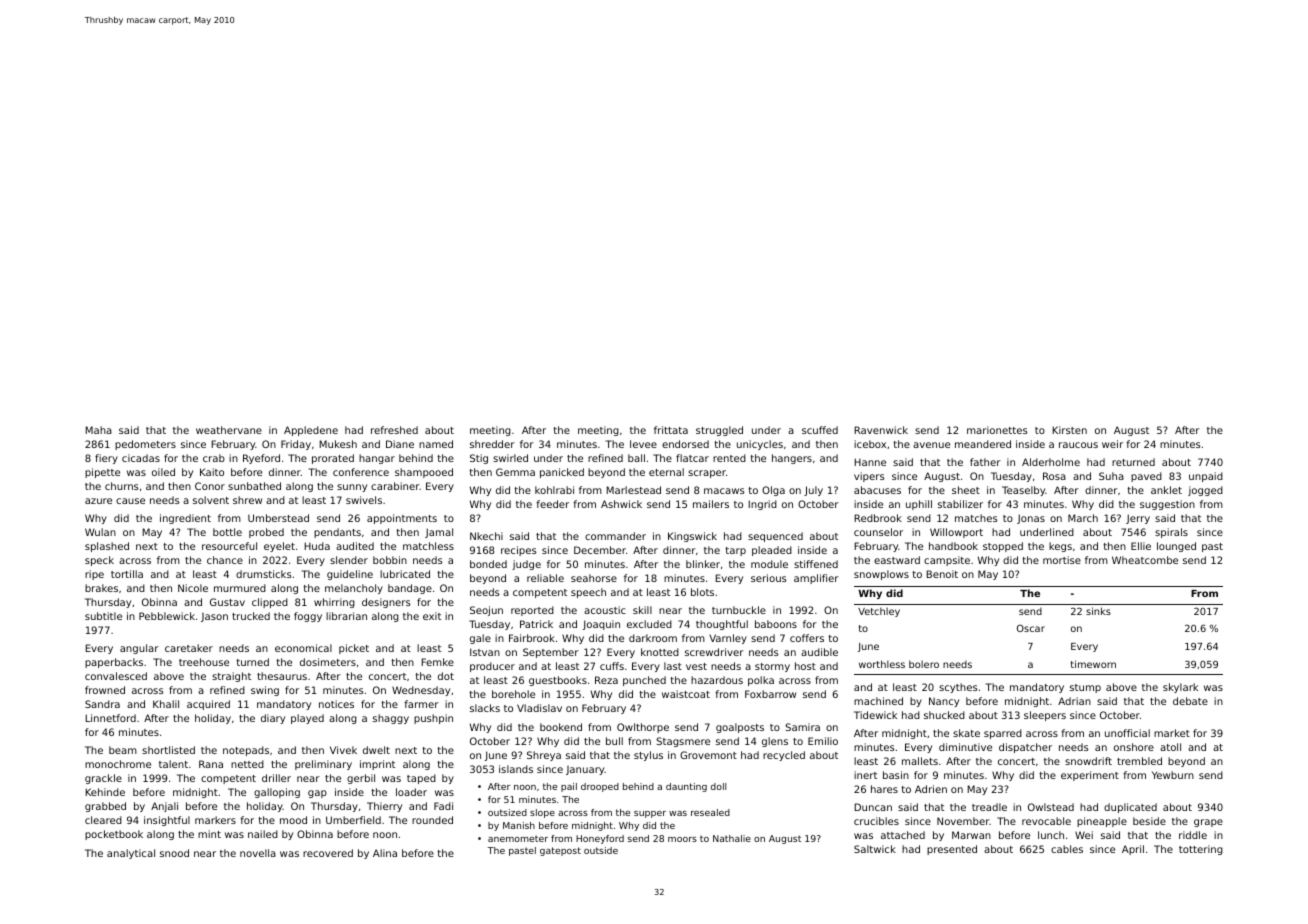 This screenshot has height=924, width=1308. What do you see at coordinates (411, 792) in the screenshot?
I see `loader` at bounding box center [411, 792].
